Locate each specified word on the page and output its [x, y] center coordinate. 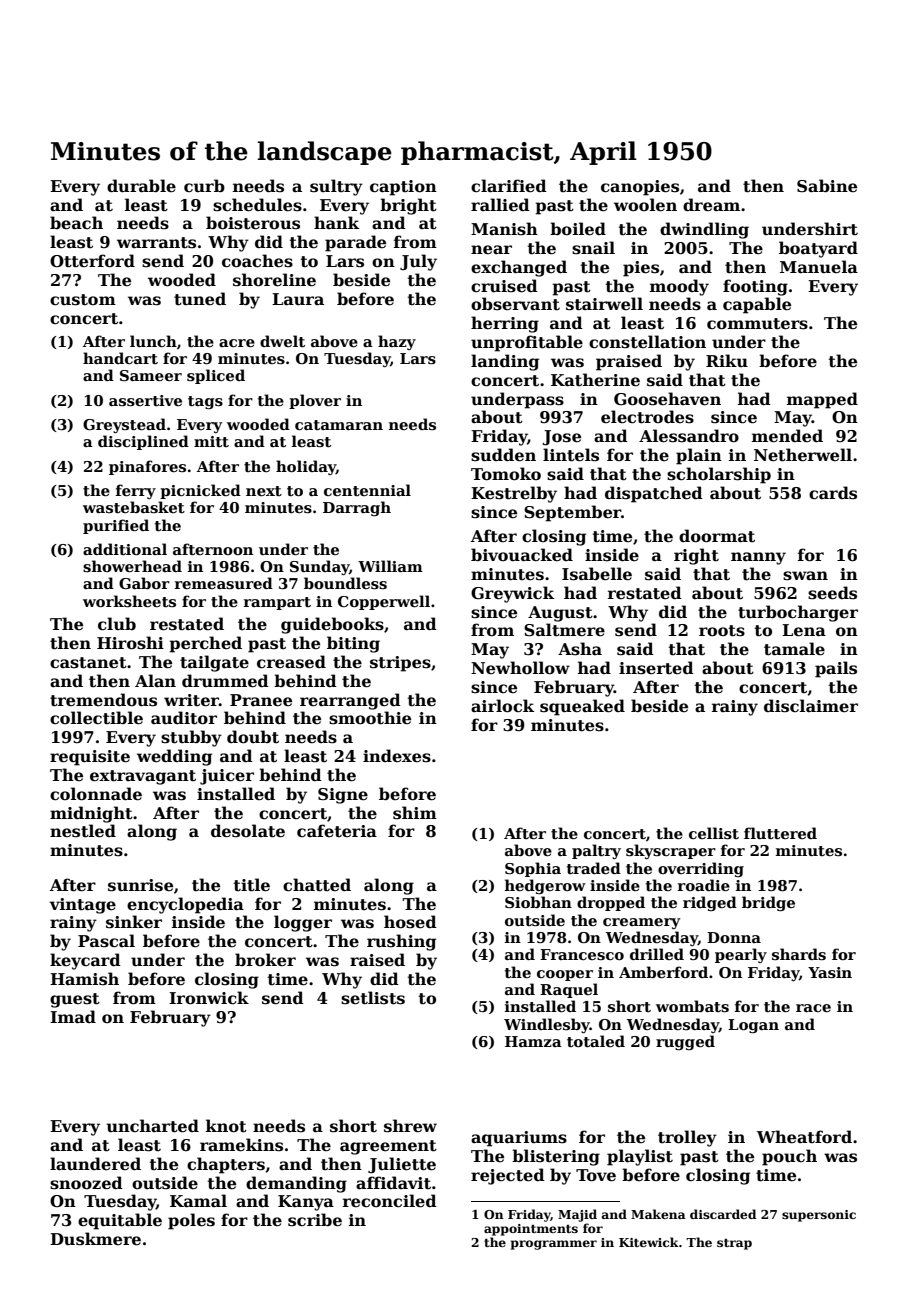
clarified [509, 186]
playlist [640, 1157]
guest [75, 1000]
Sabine [827, 186]
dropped [611, 903]
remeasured [224, 583]
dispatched [654, 494]
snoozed [86, 1183]
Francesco [582, 954]
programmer [554, 1245]
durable [141, 186]
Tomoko [506, 474]
